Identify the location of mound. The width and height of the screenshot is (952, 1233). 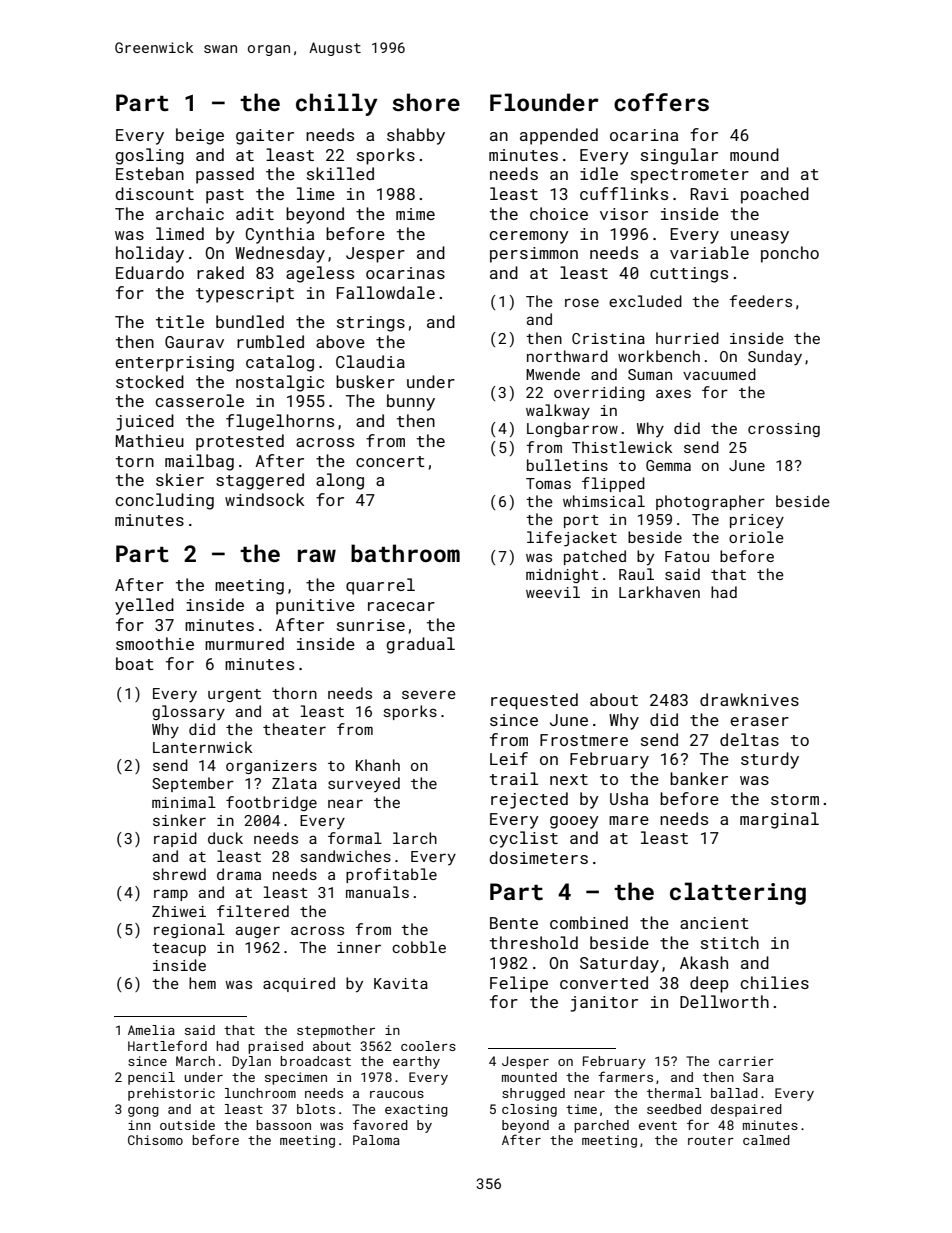
(754, 154).
